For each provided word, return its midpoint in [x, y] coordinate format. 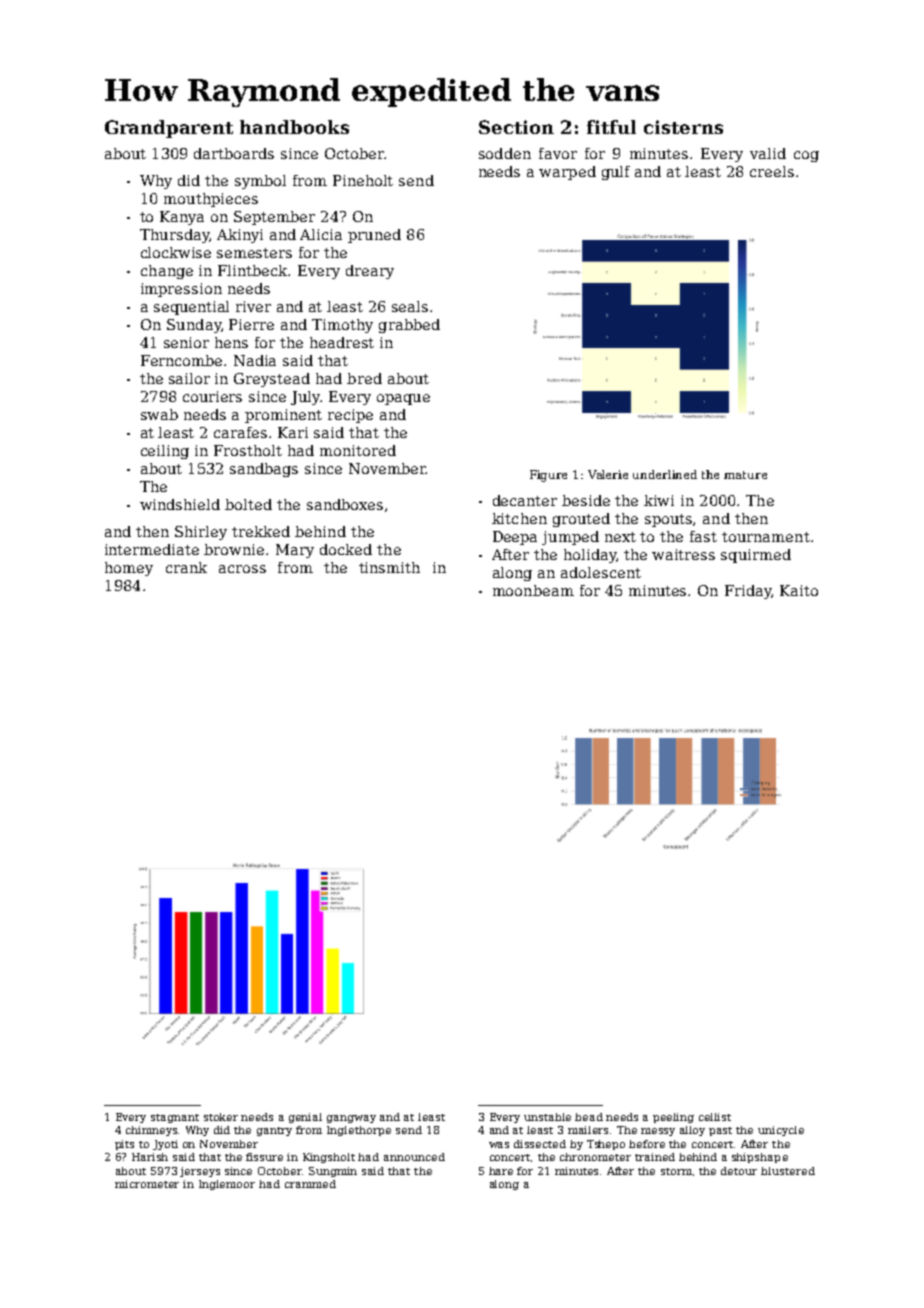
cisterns [683, 127]
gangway [351, 1119]
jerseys [200, 1172]
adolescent [601, 572]
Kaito [799, 590]
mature [745, 475]
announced [414, 1157]
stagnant [175, 1118]
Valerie [608, 474]
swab [159, 414]
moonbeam [533, 590]
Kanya [182, 218]
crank [186, 567]
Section [516, 127]
